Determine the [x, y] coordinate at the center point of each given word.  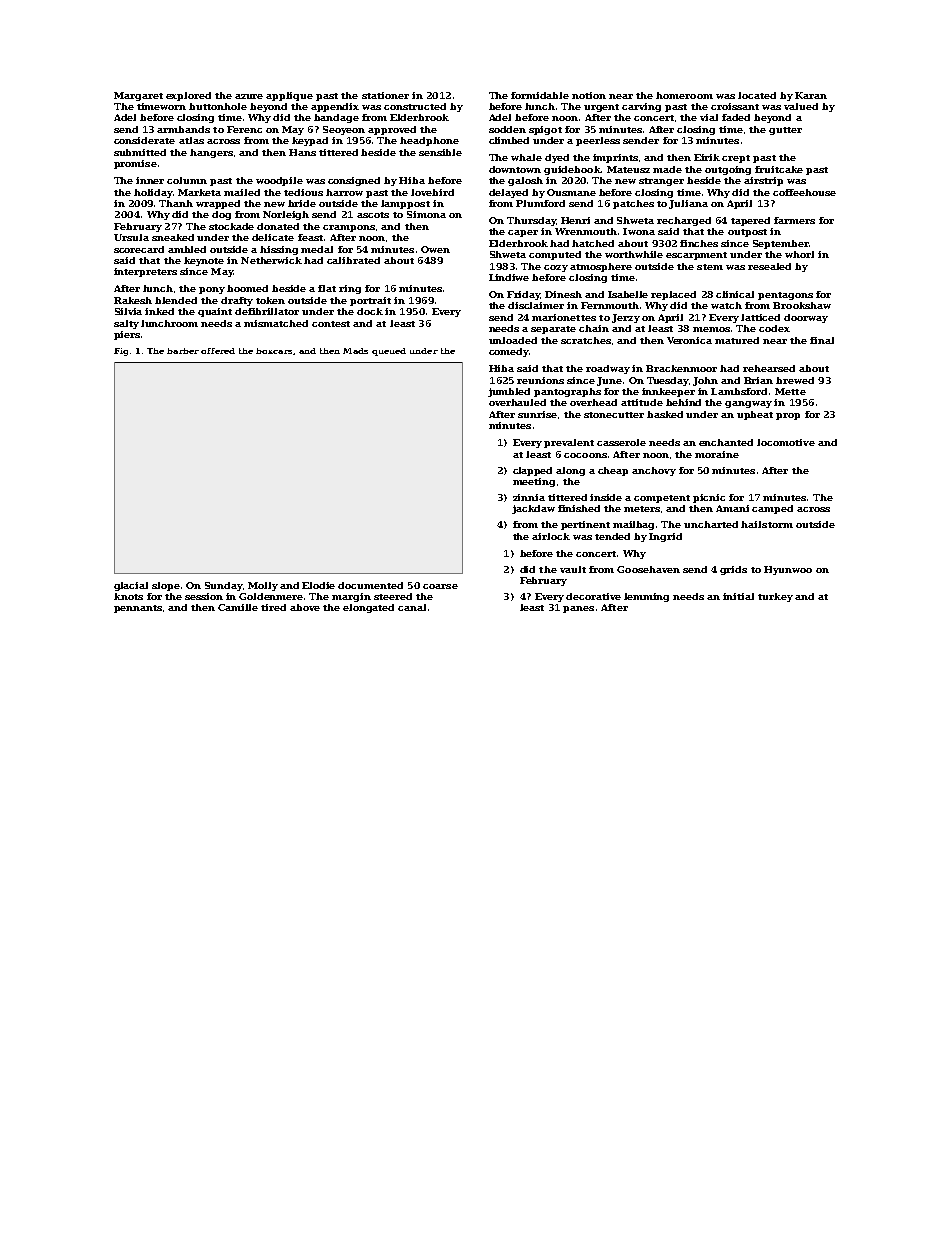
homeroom [684, 95]
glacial [131, 586]
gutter [785, 131]
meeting [534, 482]
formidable [540, 95]
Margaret [138, 96]
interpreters [145, 272]
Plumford [540, 203]
